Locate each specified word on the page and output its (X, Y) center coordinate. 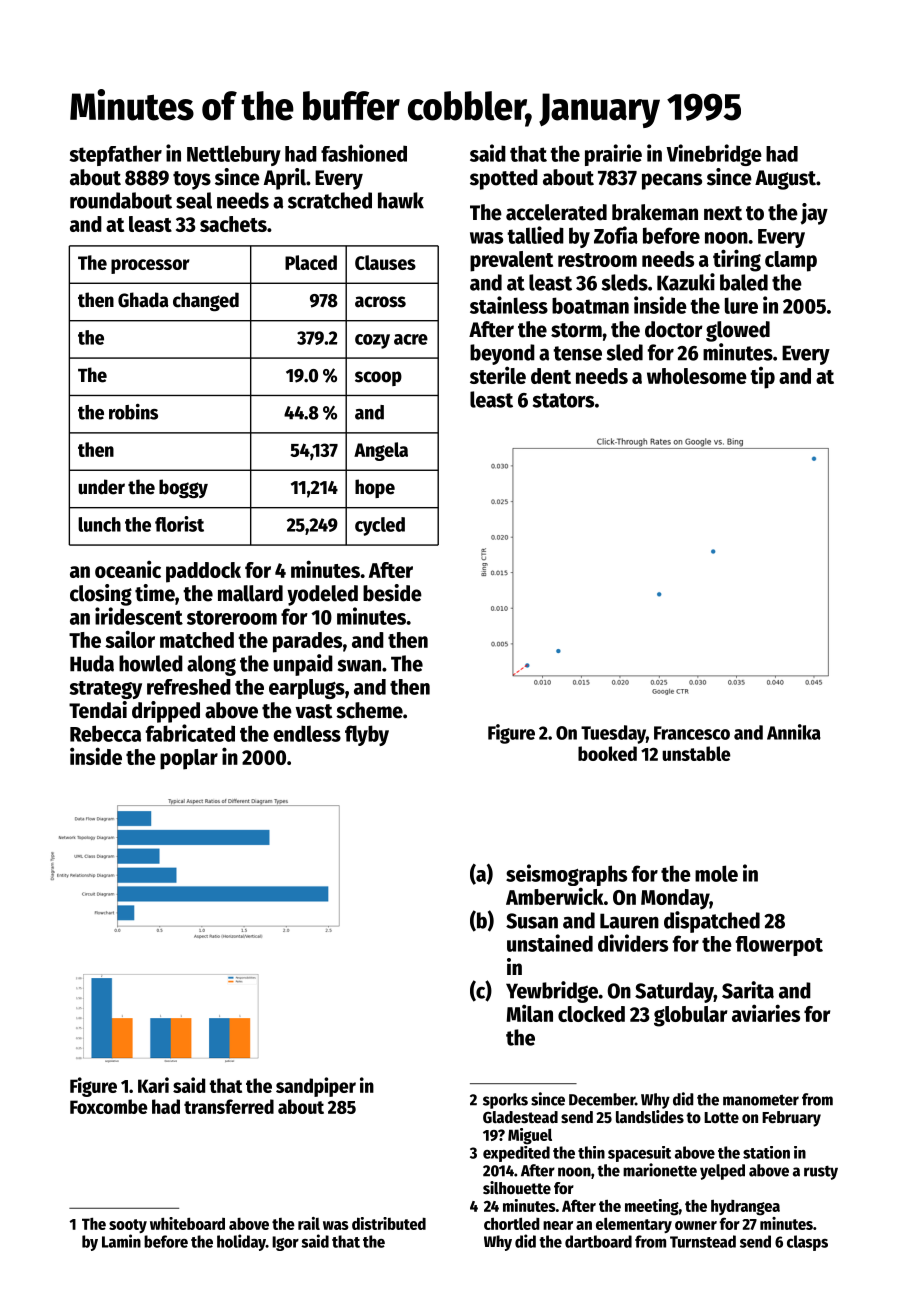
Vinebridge (714, 155)
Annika (794, 732)
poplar (189, 759)
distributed (389, 1223)
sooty (128, 1226)
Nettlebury (234, 155)
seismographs (566, 875)
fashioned (364, 153)
